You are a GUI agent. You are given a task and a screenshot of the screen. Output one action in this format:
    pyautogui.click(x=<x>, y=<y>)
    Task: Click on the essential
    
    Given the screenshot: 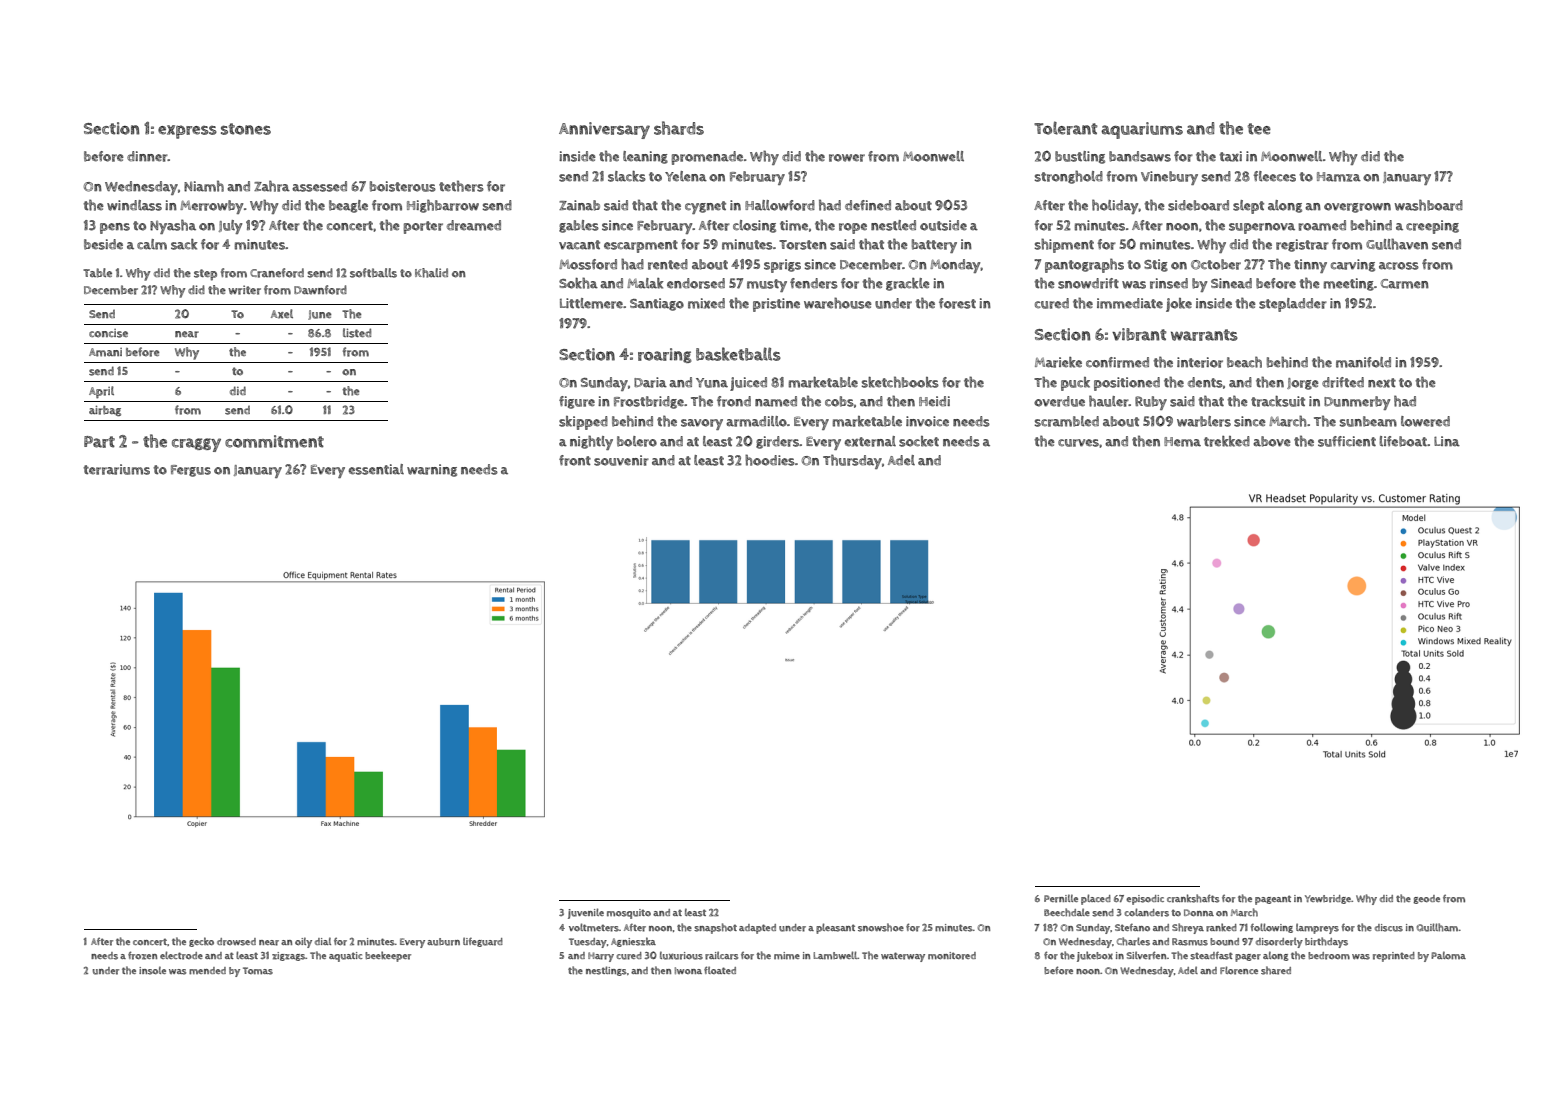 What is the action you would take?
    pyautogui.click(x=376, y=469)
